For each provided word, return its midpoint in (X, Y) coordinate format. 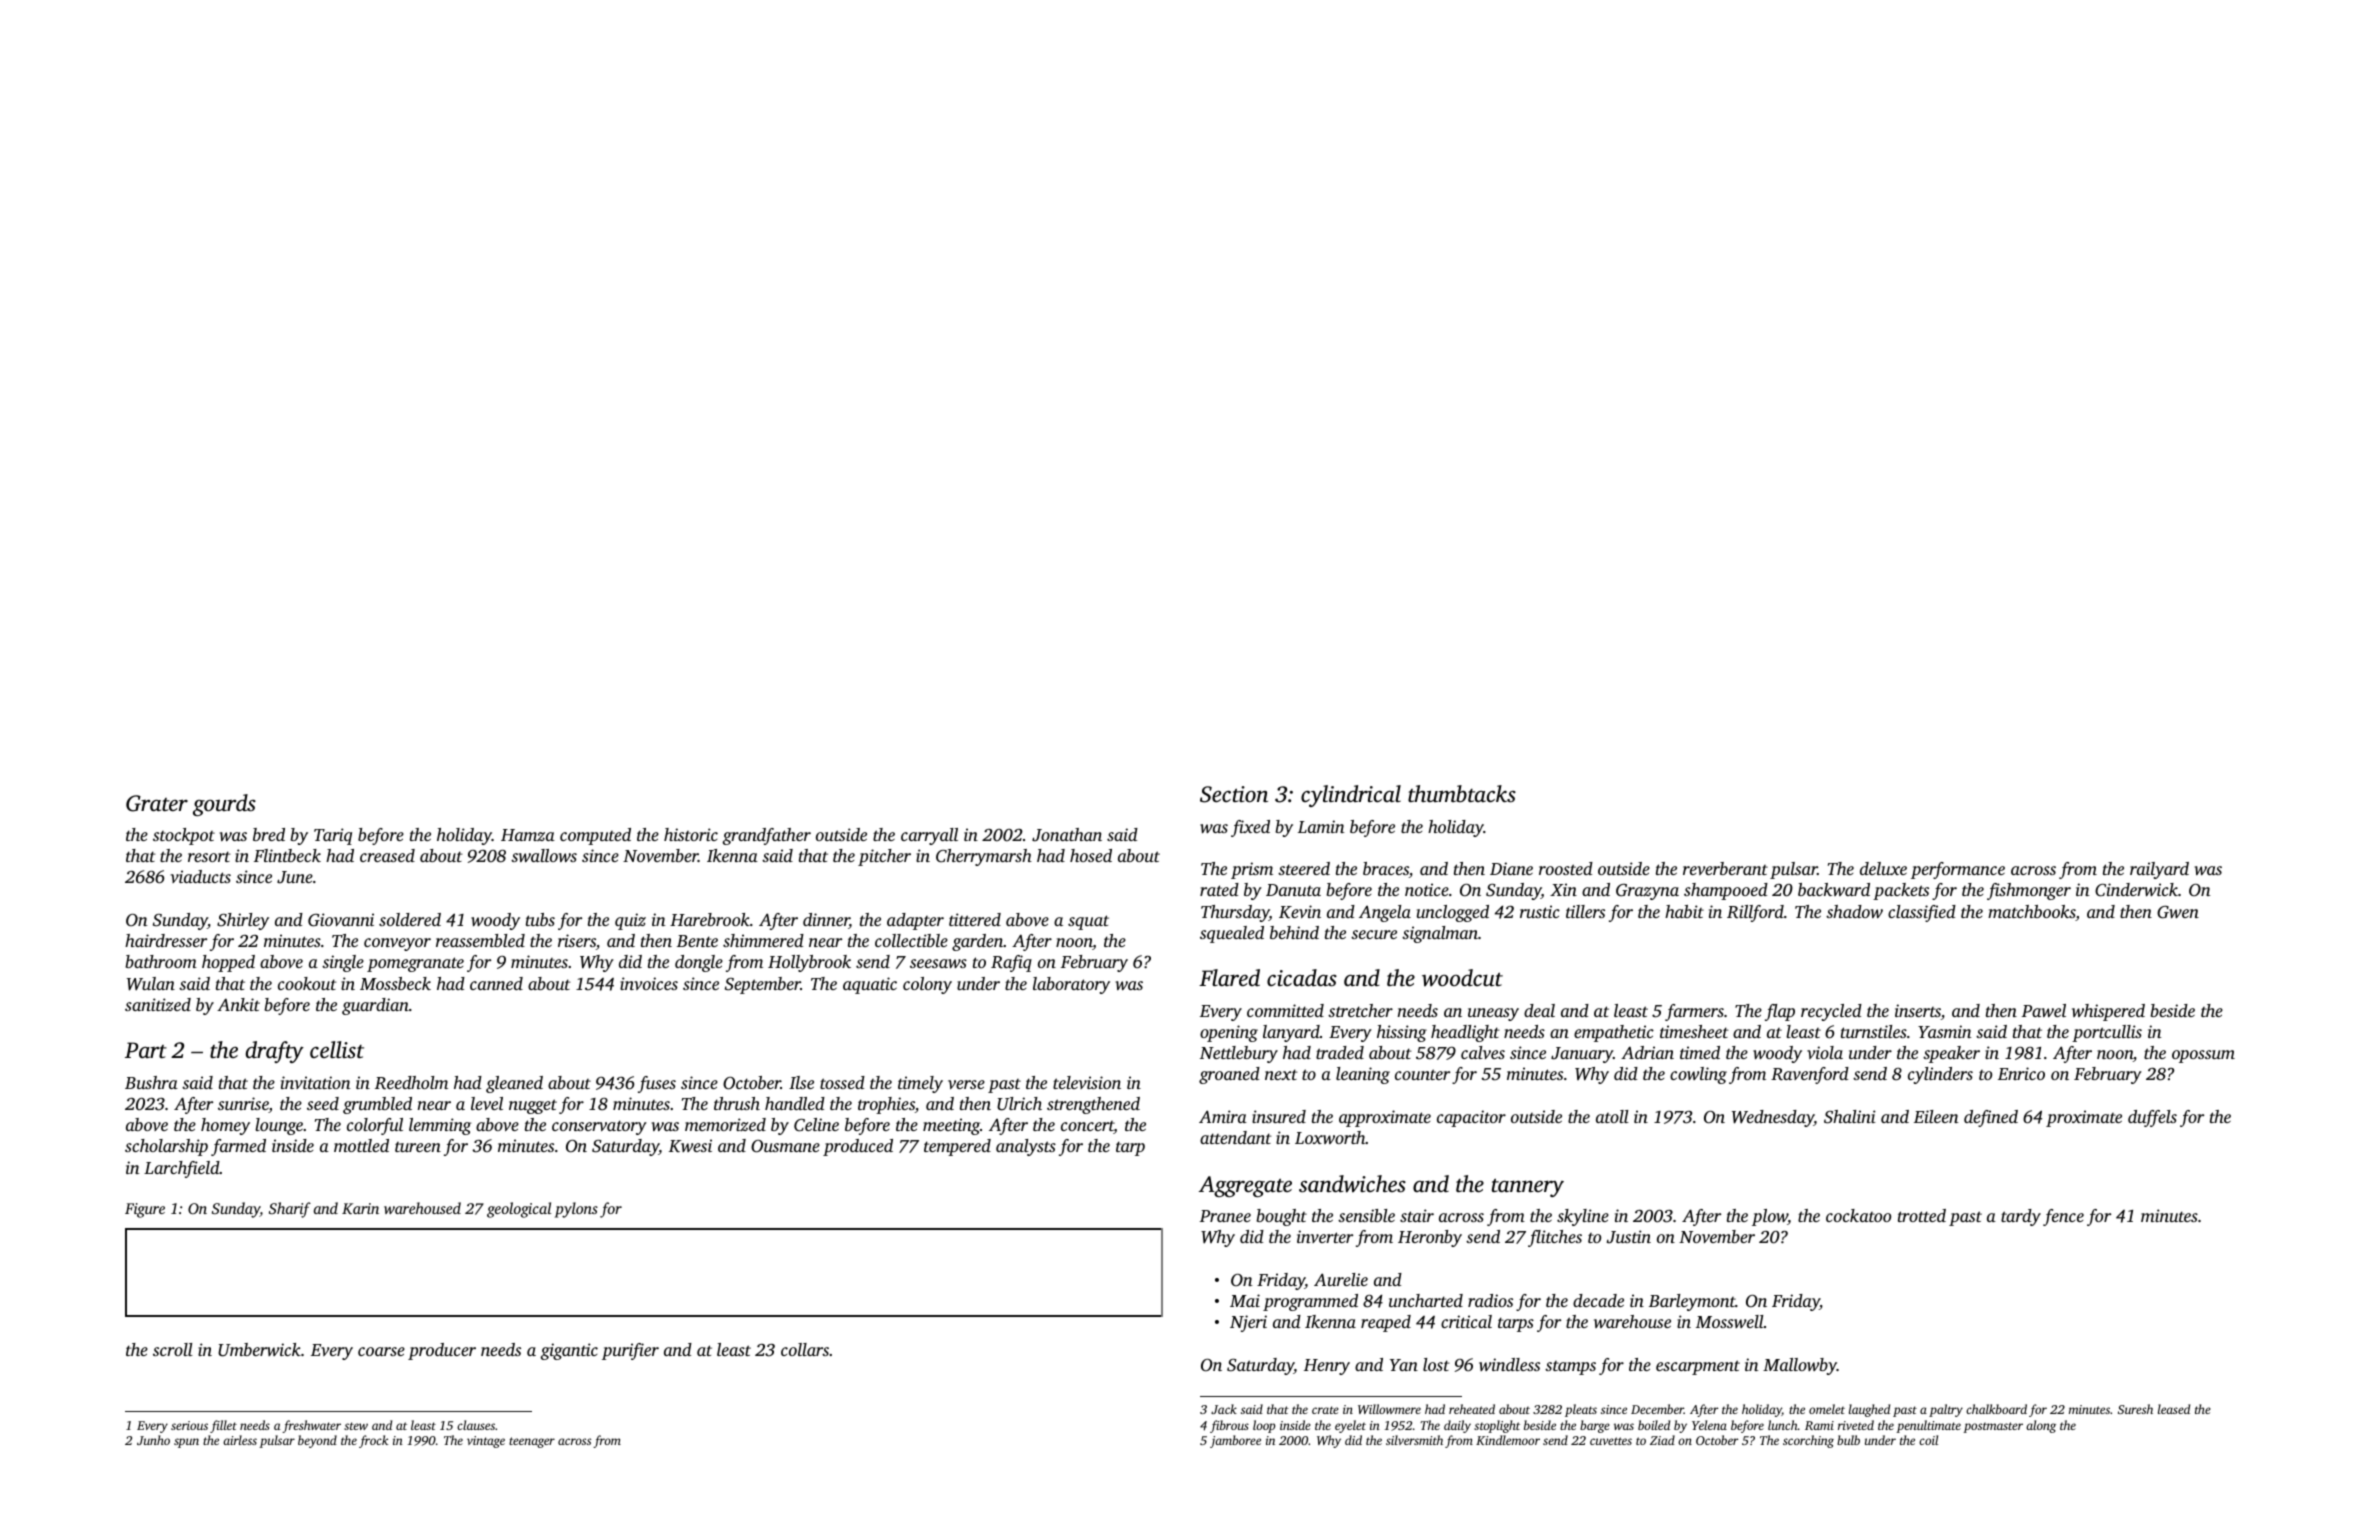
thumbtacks (1462, 794)
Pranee (1225, 1216)
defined (1991, 1118)
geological (519, 1210)
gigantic (569, 1351)
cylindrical (1351, 796)
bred (269, 834)
